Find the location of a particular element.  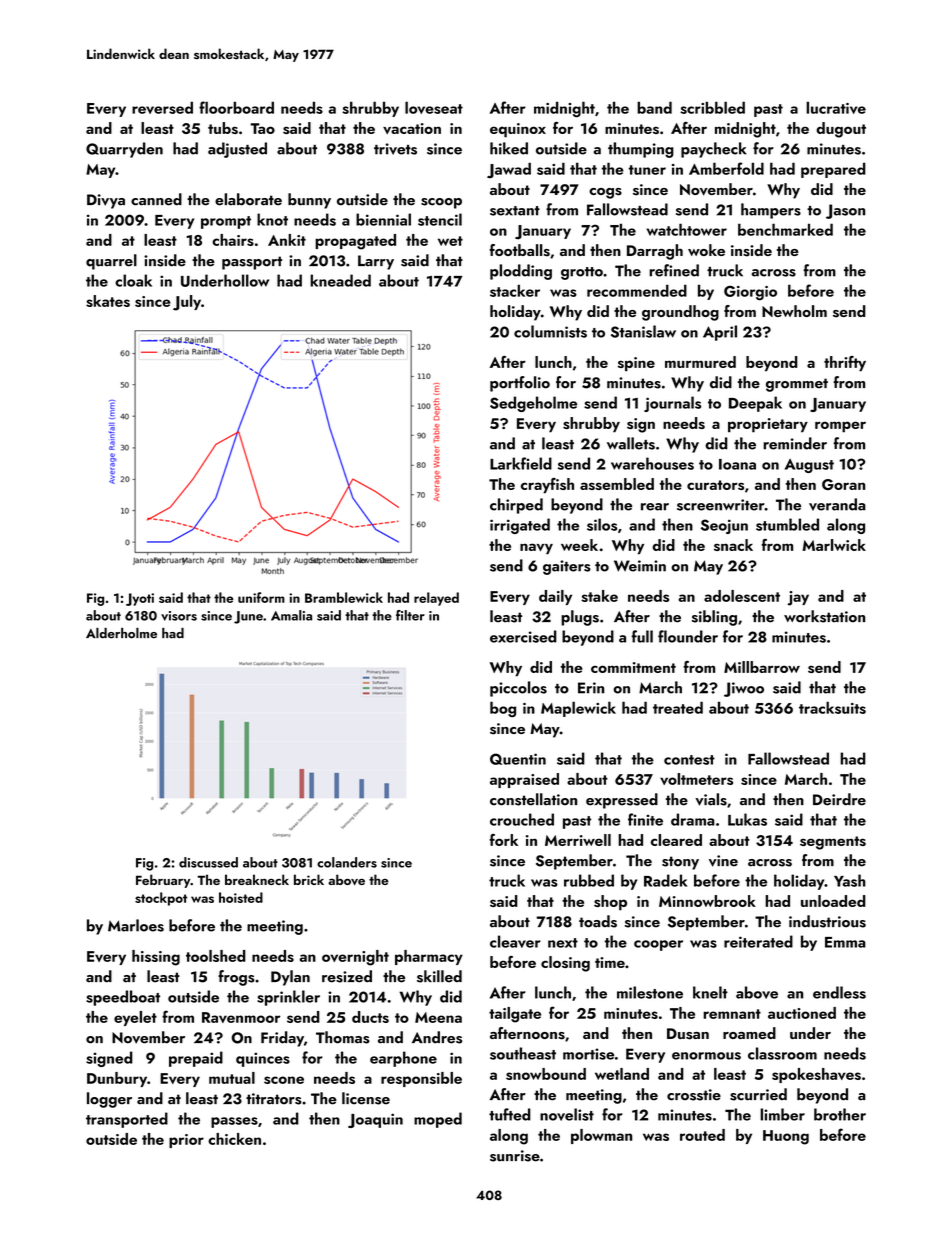

loveseat is located at coordinates (434, 107).
